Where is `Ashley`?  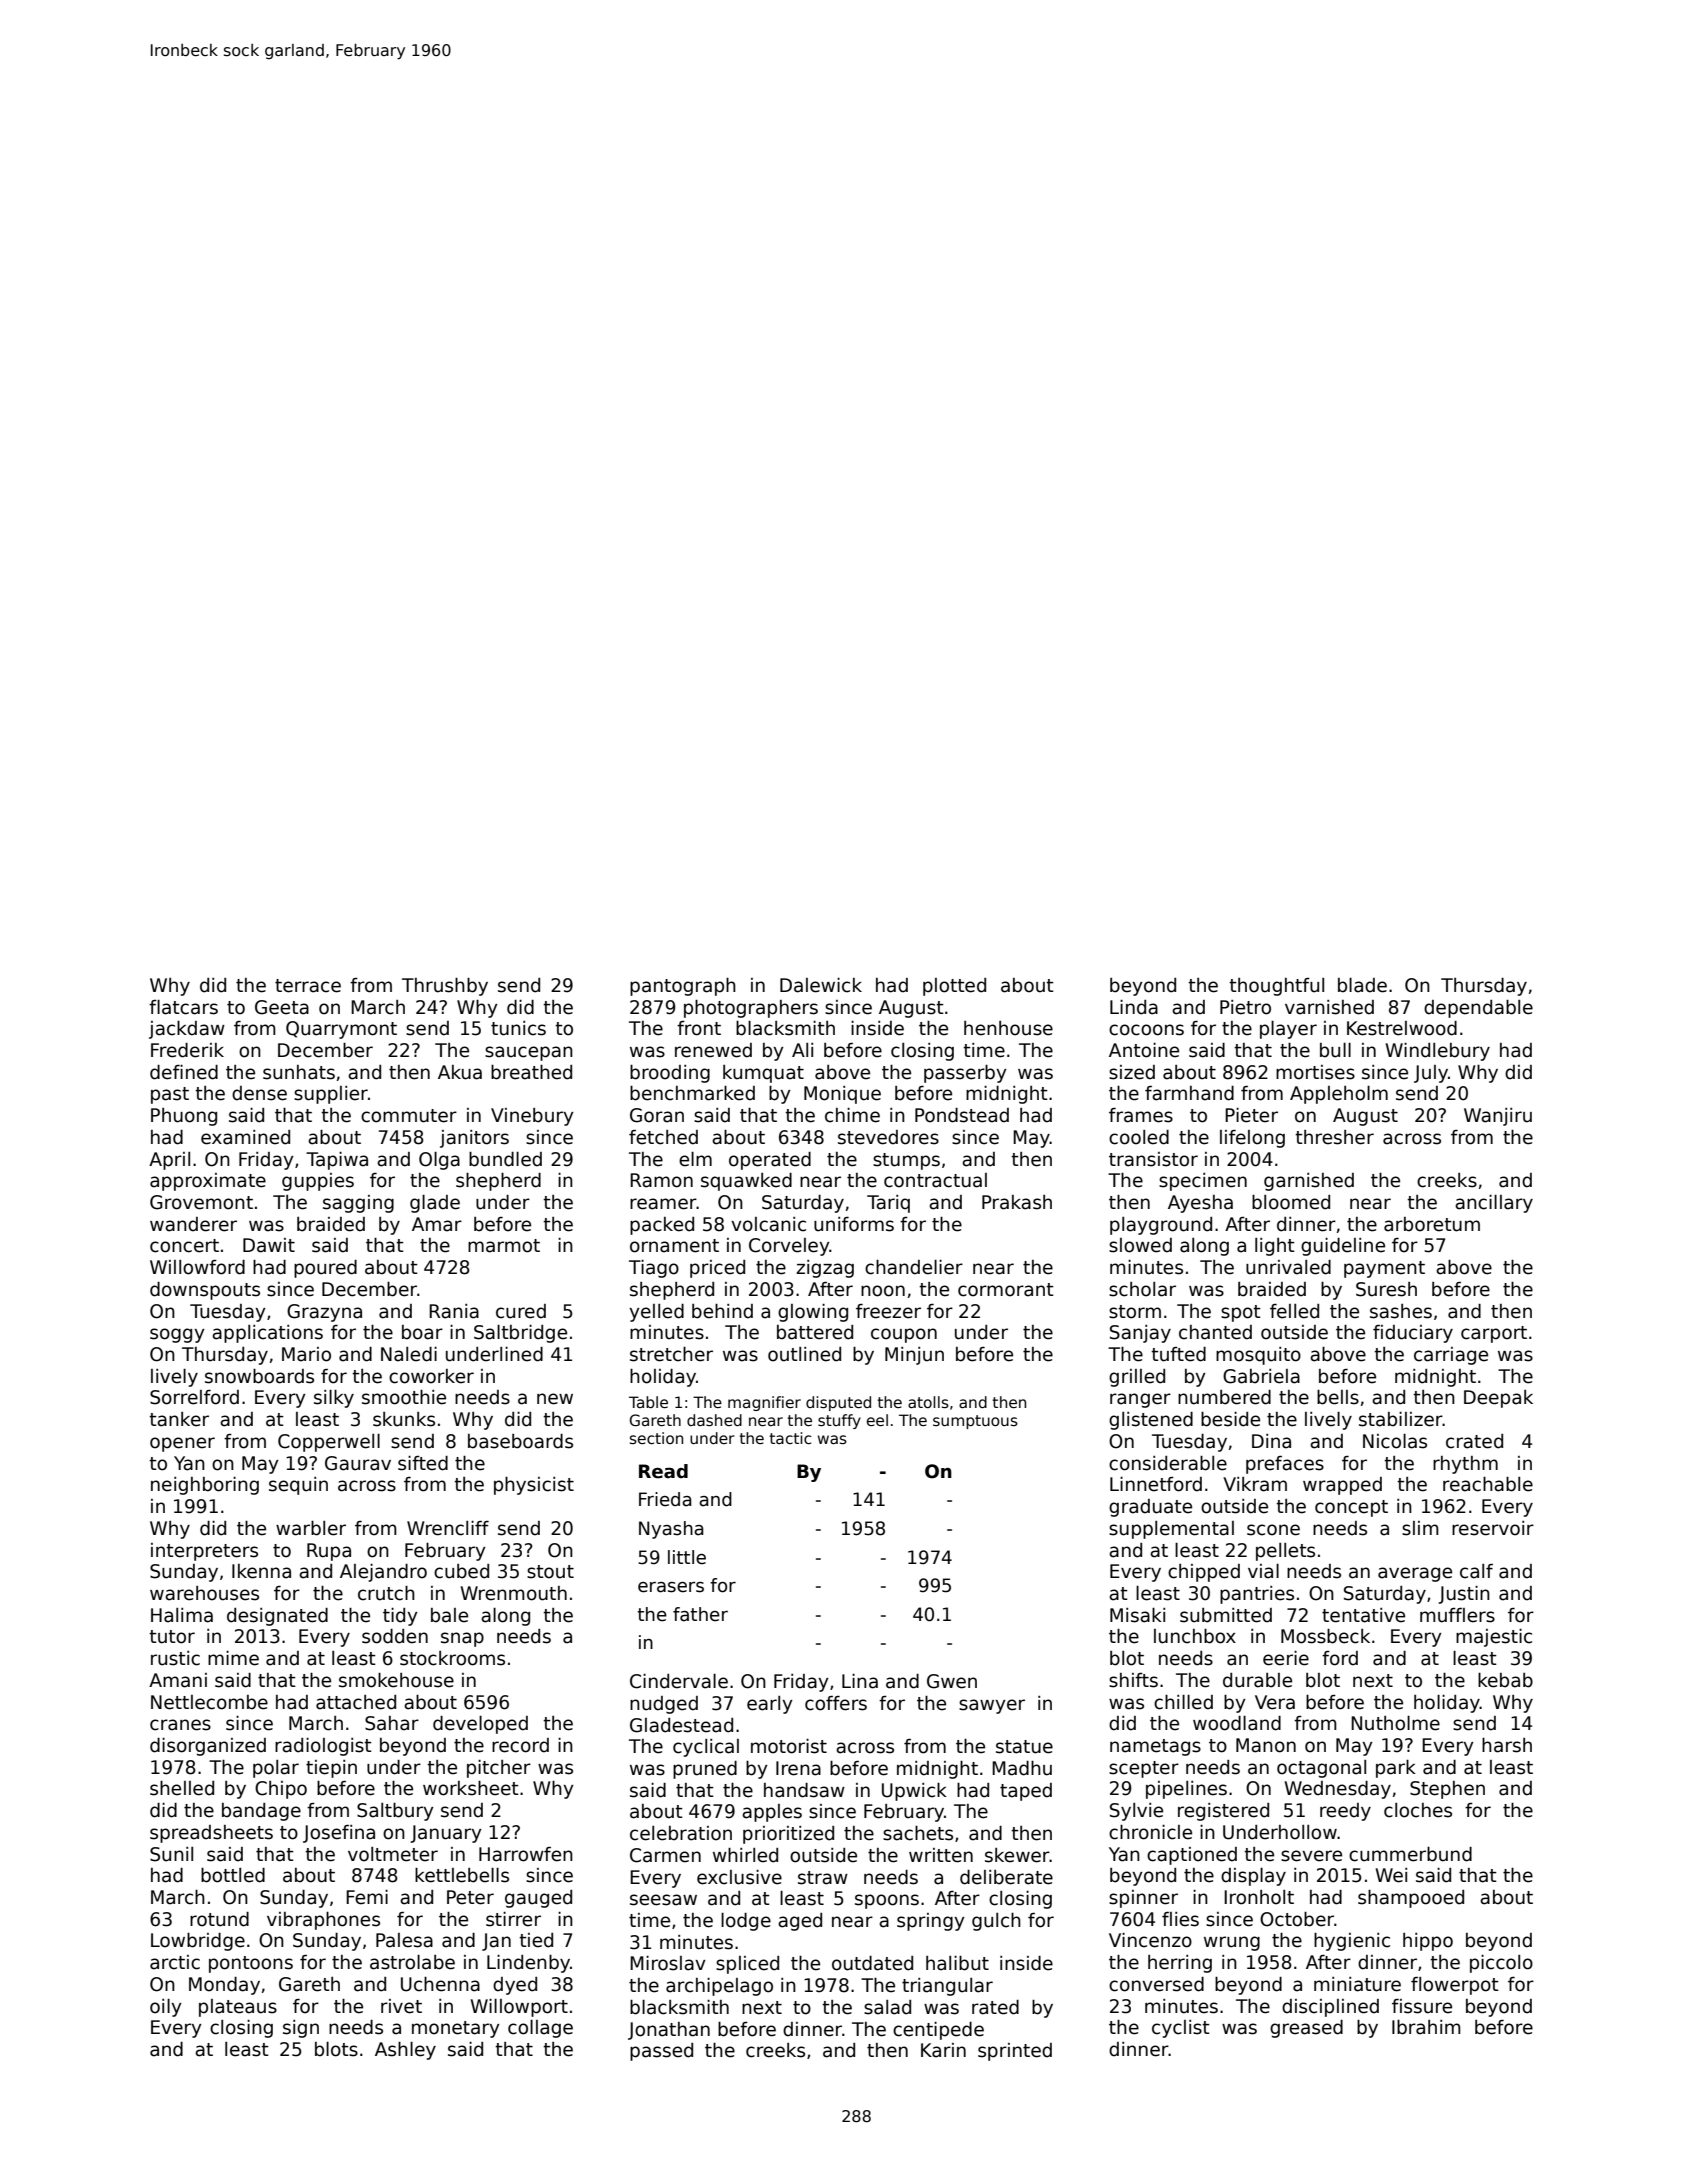 Ashley is located at coordinates (405, 2051).
